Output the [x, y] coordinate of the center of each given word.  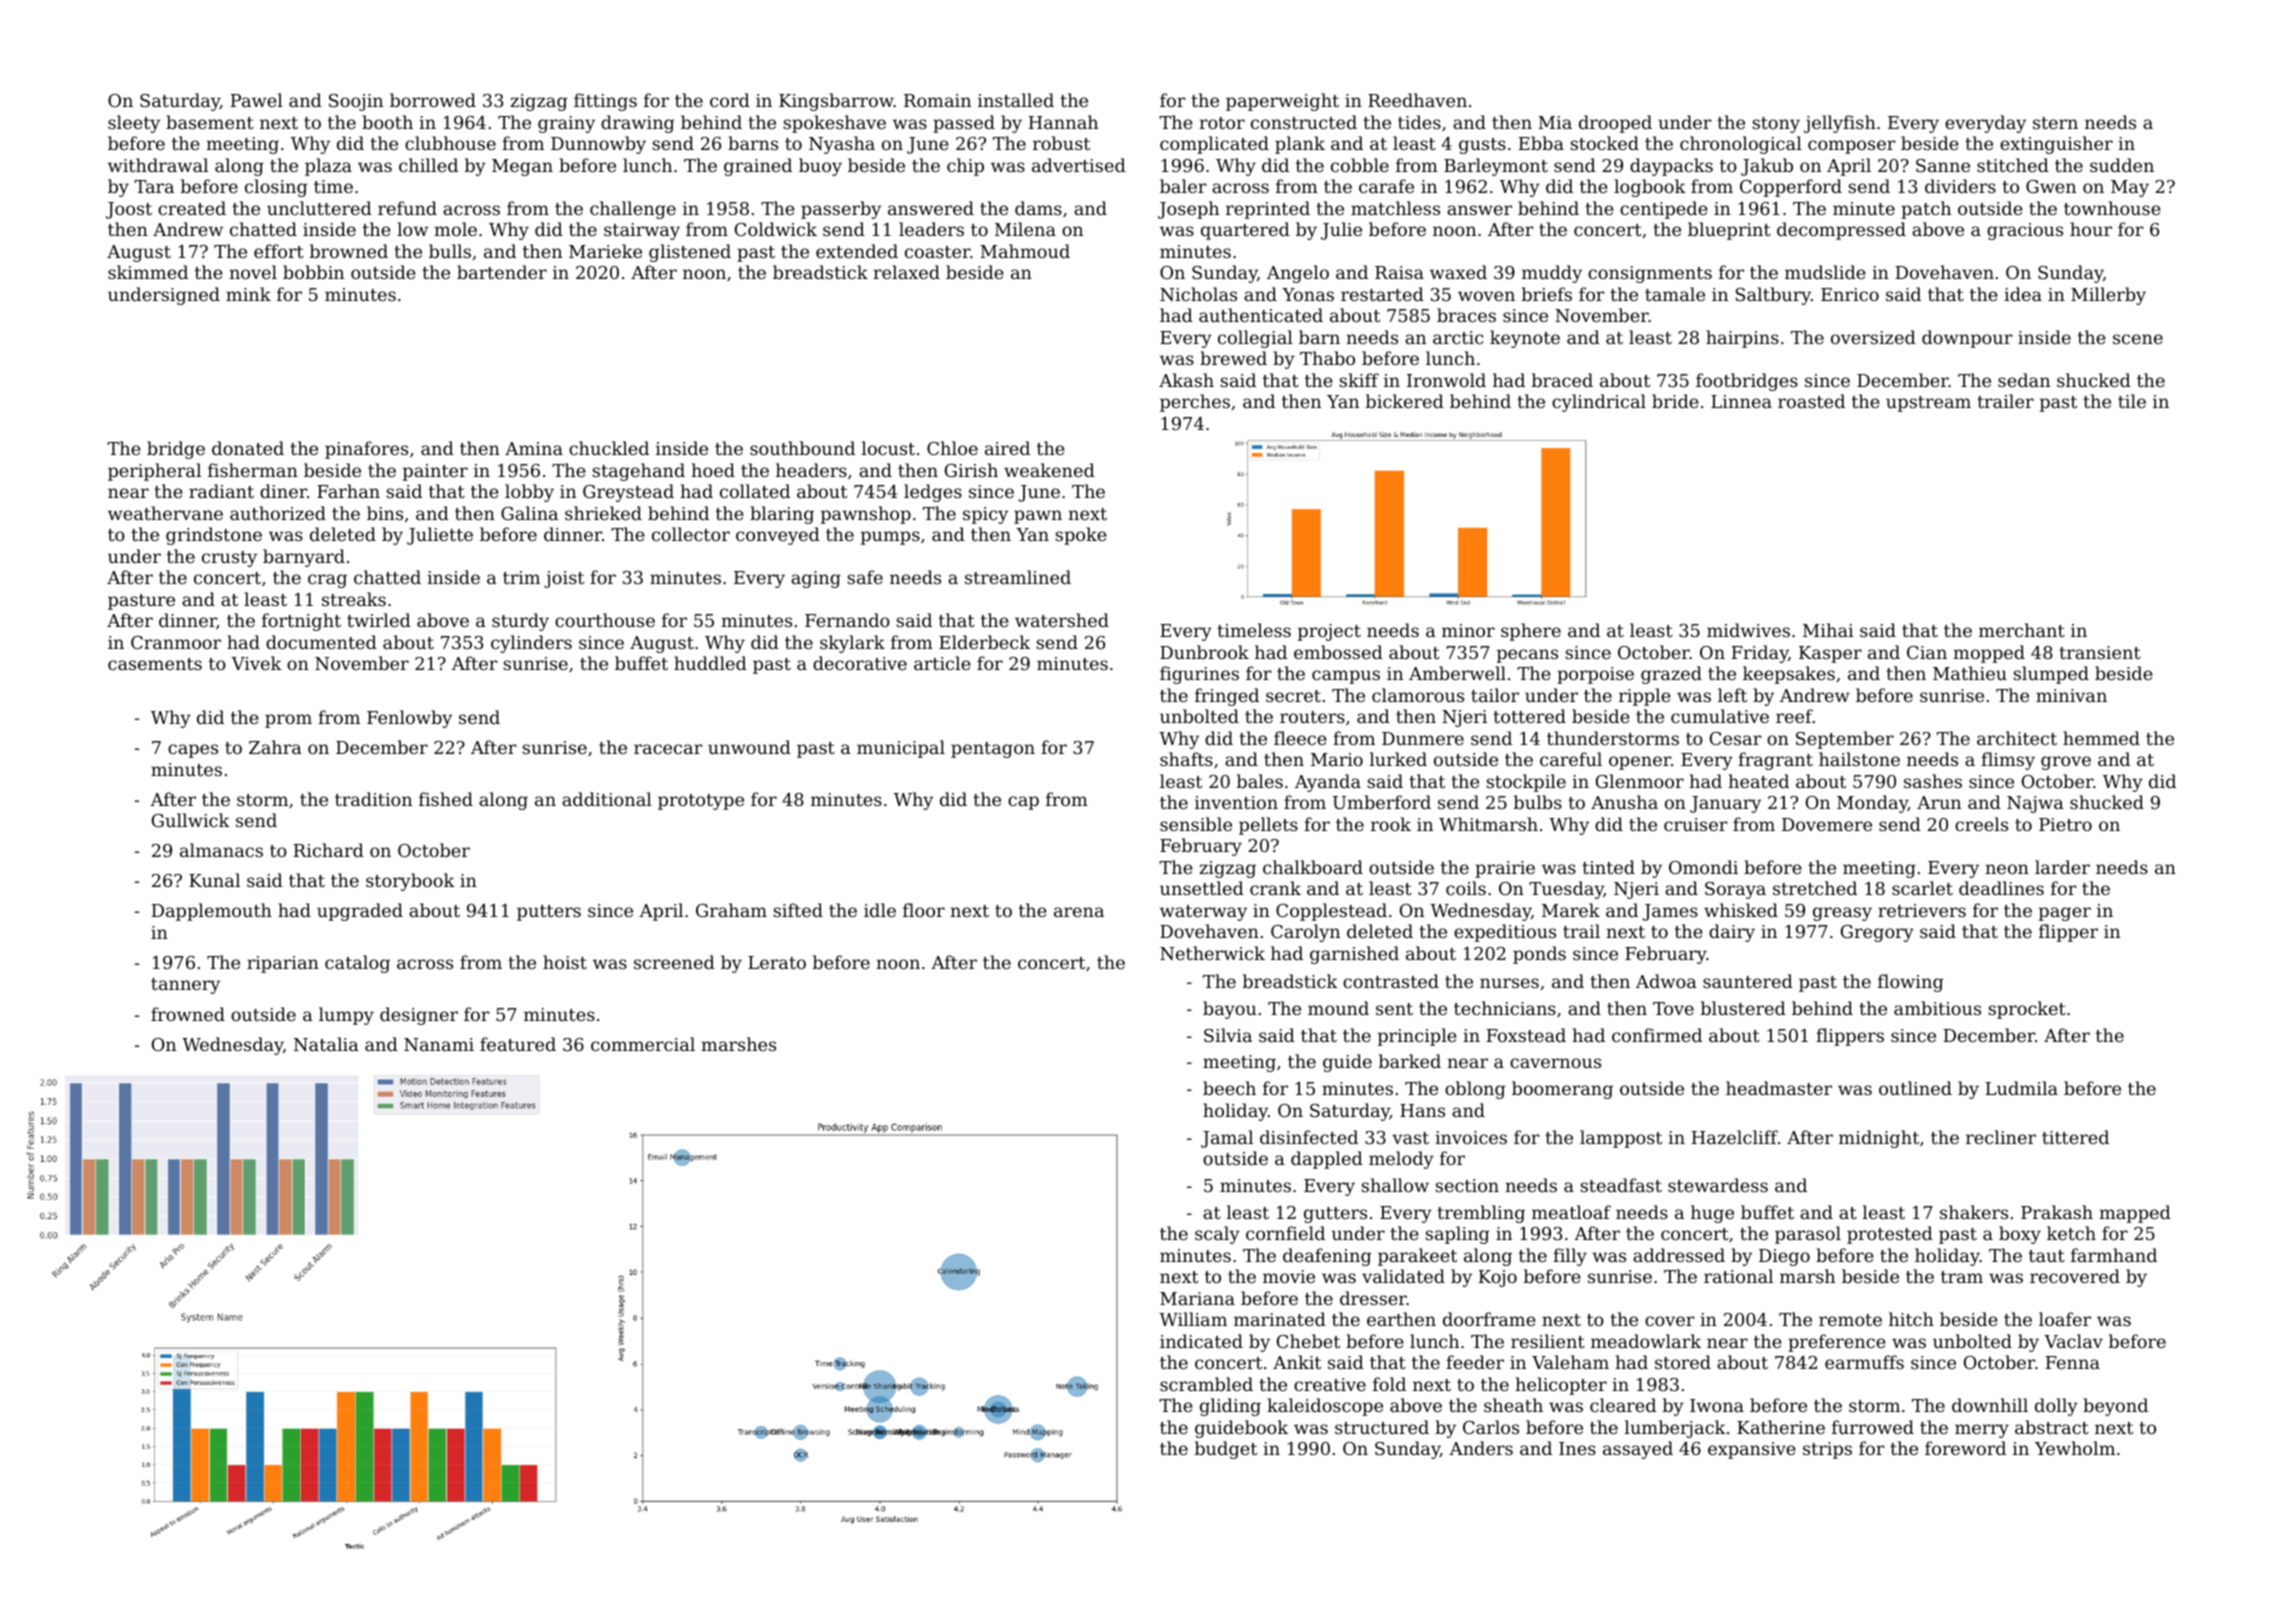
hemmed [2101, 738]
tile [2132, 401]
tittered [2075, 1137]
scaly [1217, 1235]
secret [1293, 696]
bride [1675, 401]
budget [1226, 1450]
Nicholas [1198, 294]
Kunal [214, 880]
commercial [643, 1044]
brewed [1233, 358]
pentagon [993, 750]
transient [2100, 652]
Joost [129, 210]
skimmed [148, 272]
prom [288, 721]
